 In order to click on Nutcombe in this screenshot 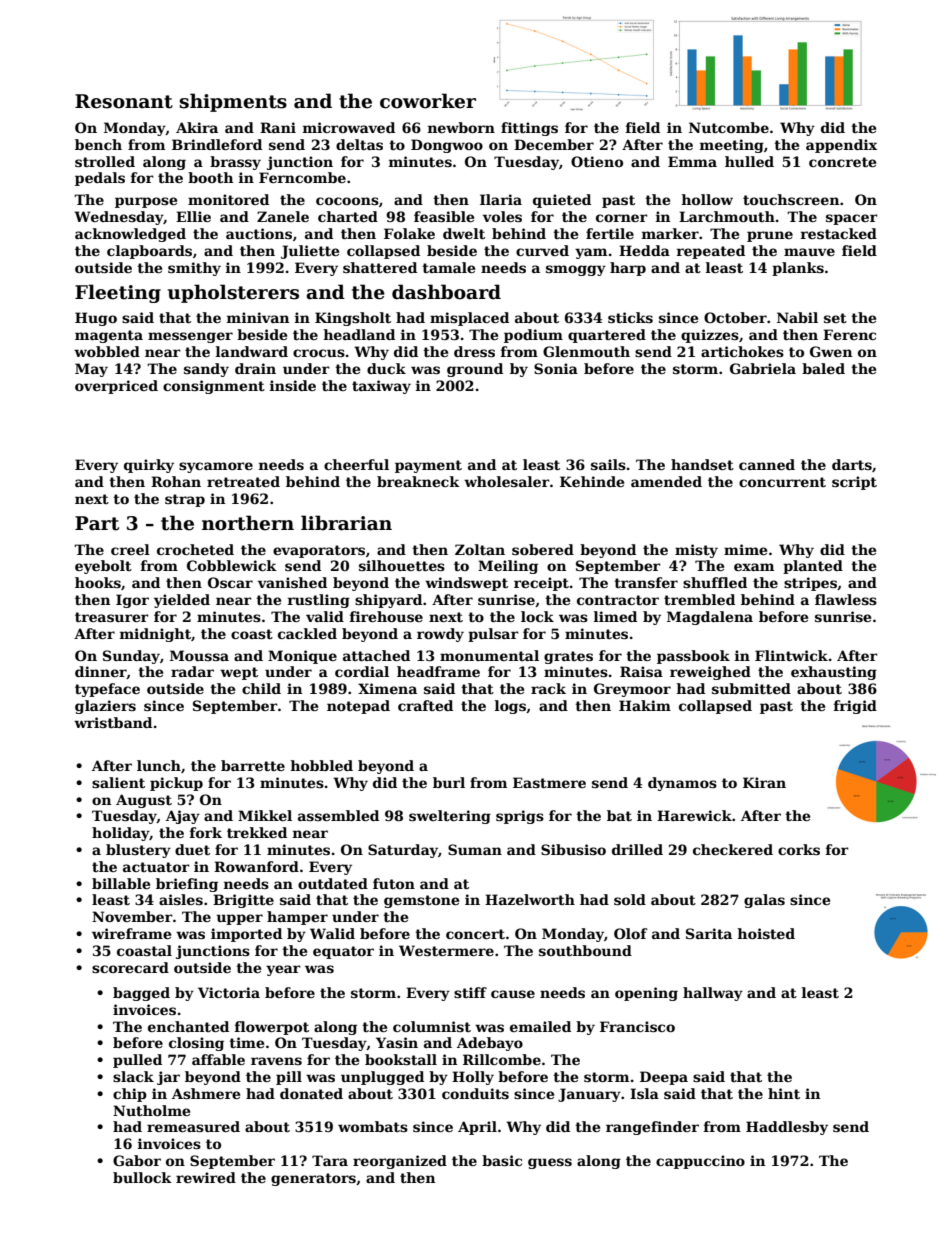, I will do `click(729, 127)`.
